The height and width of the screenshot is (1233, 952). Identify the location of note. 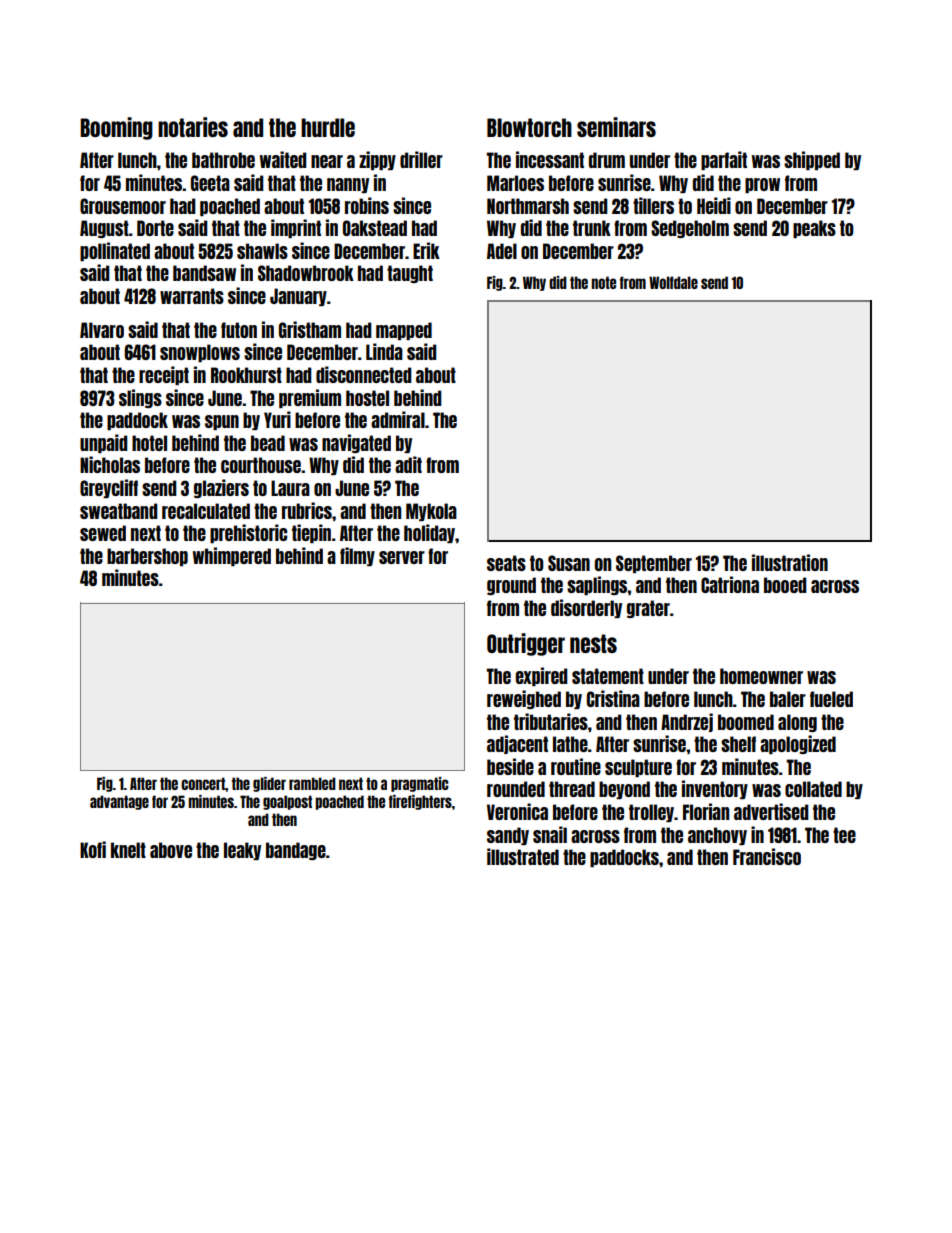
(603, 282).
